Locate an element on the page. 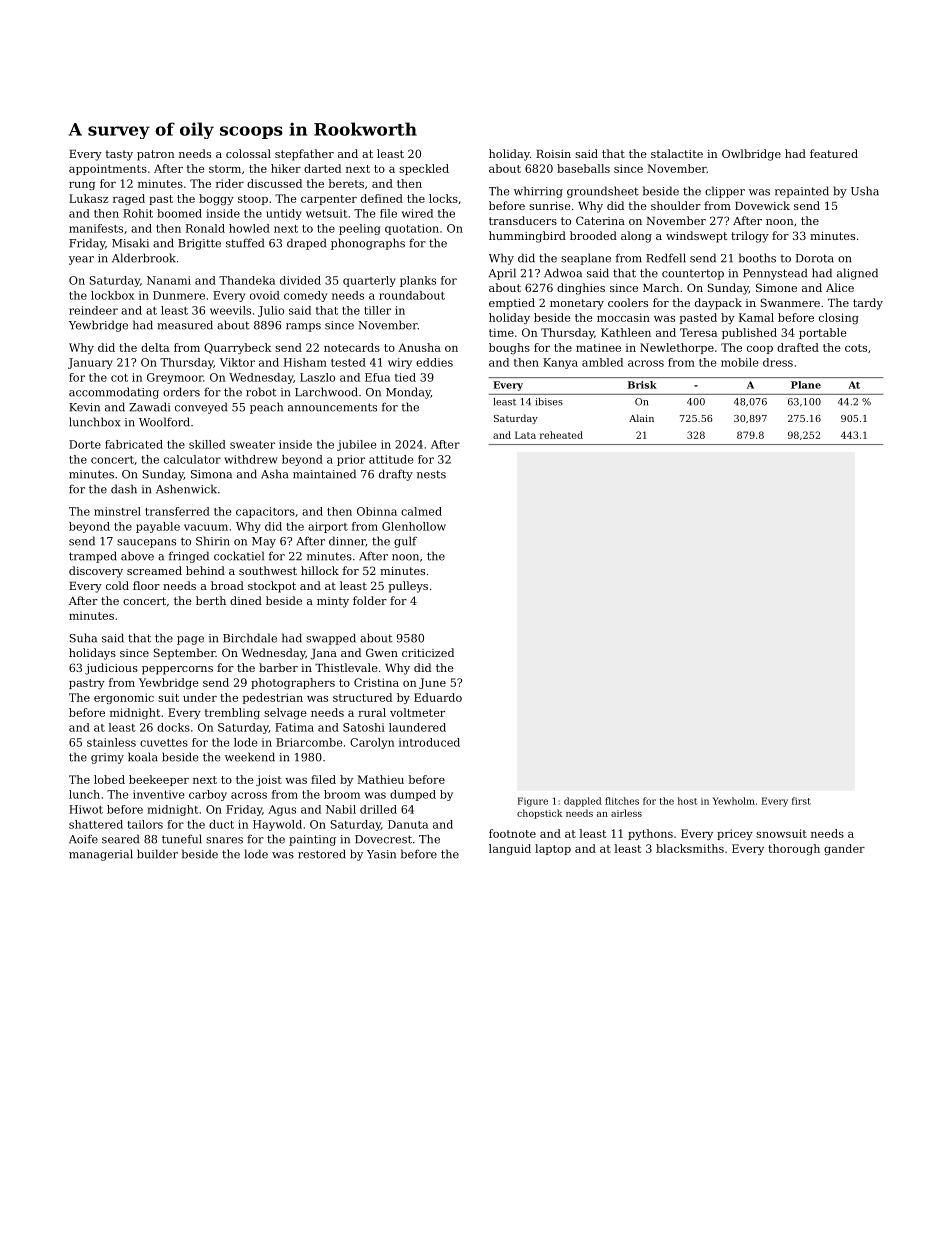 Image resolution: width=952 pixels, height=1233 pixels. Eduardo is located at coordinates (438, 697).
